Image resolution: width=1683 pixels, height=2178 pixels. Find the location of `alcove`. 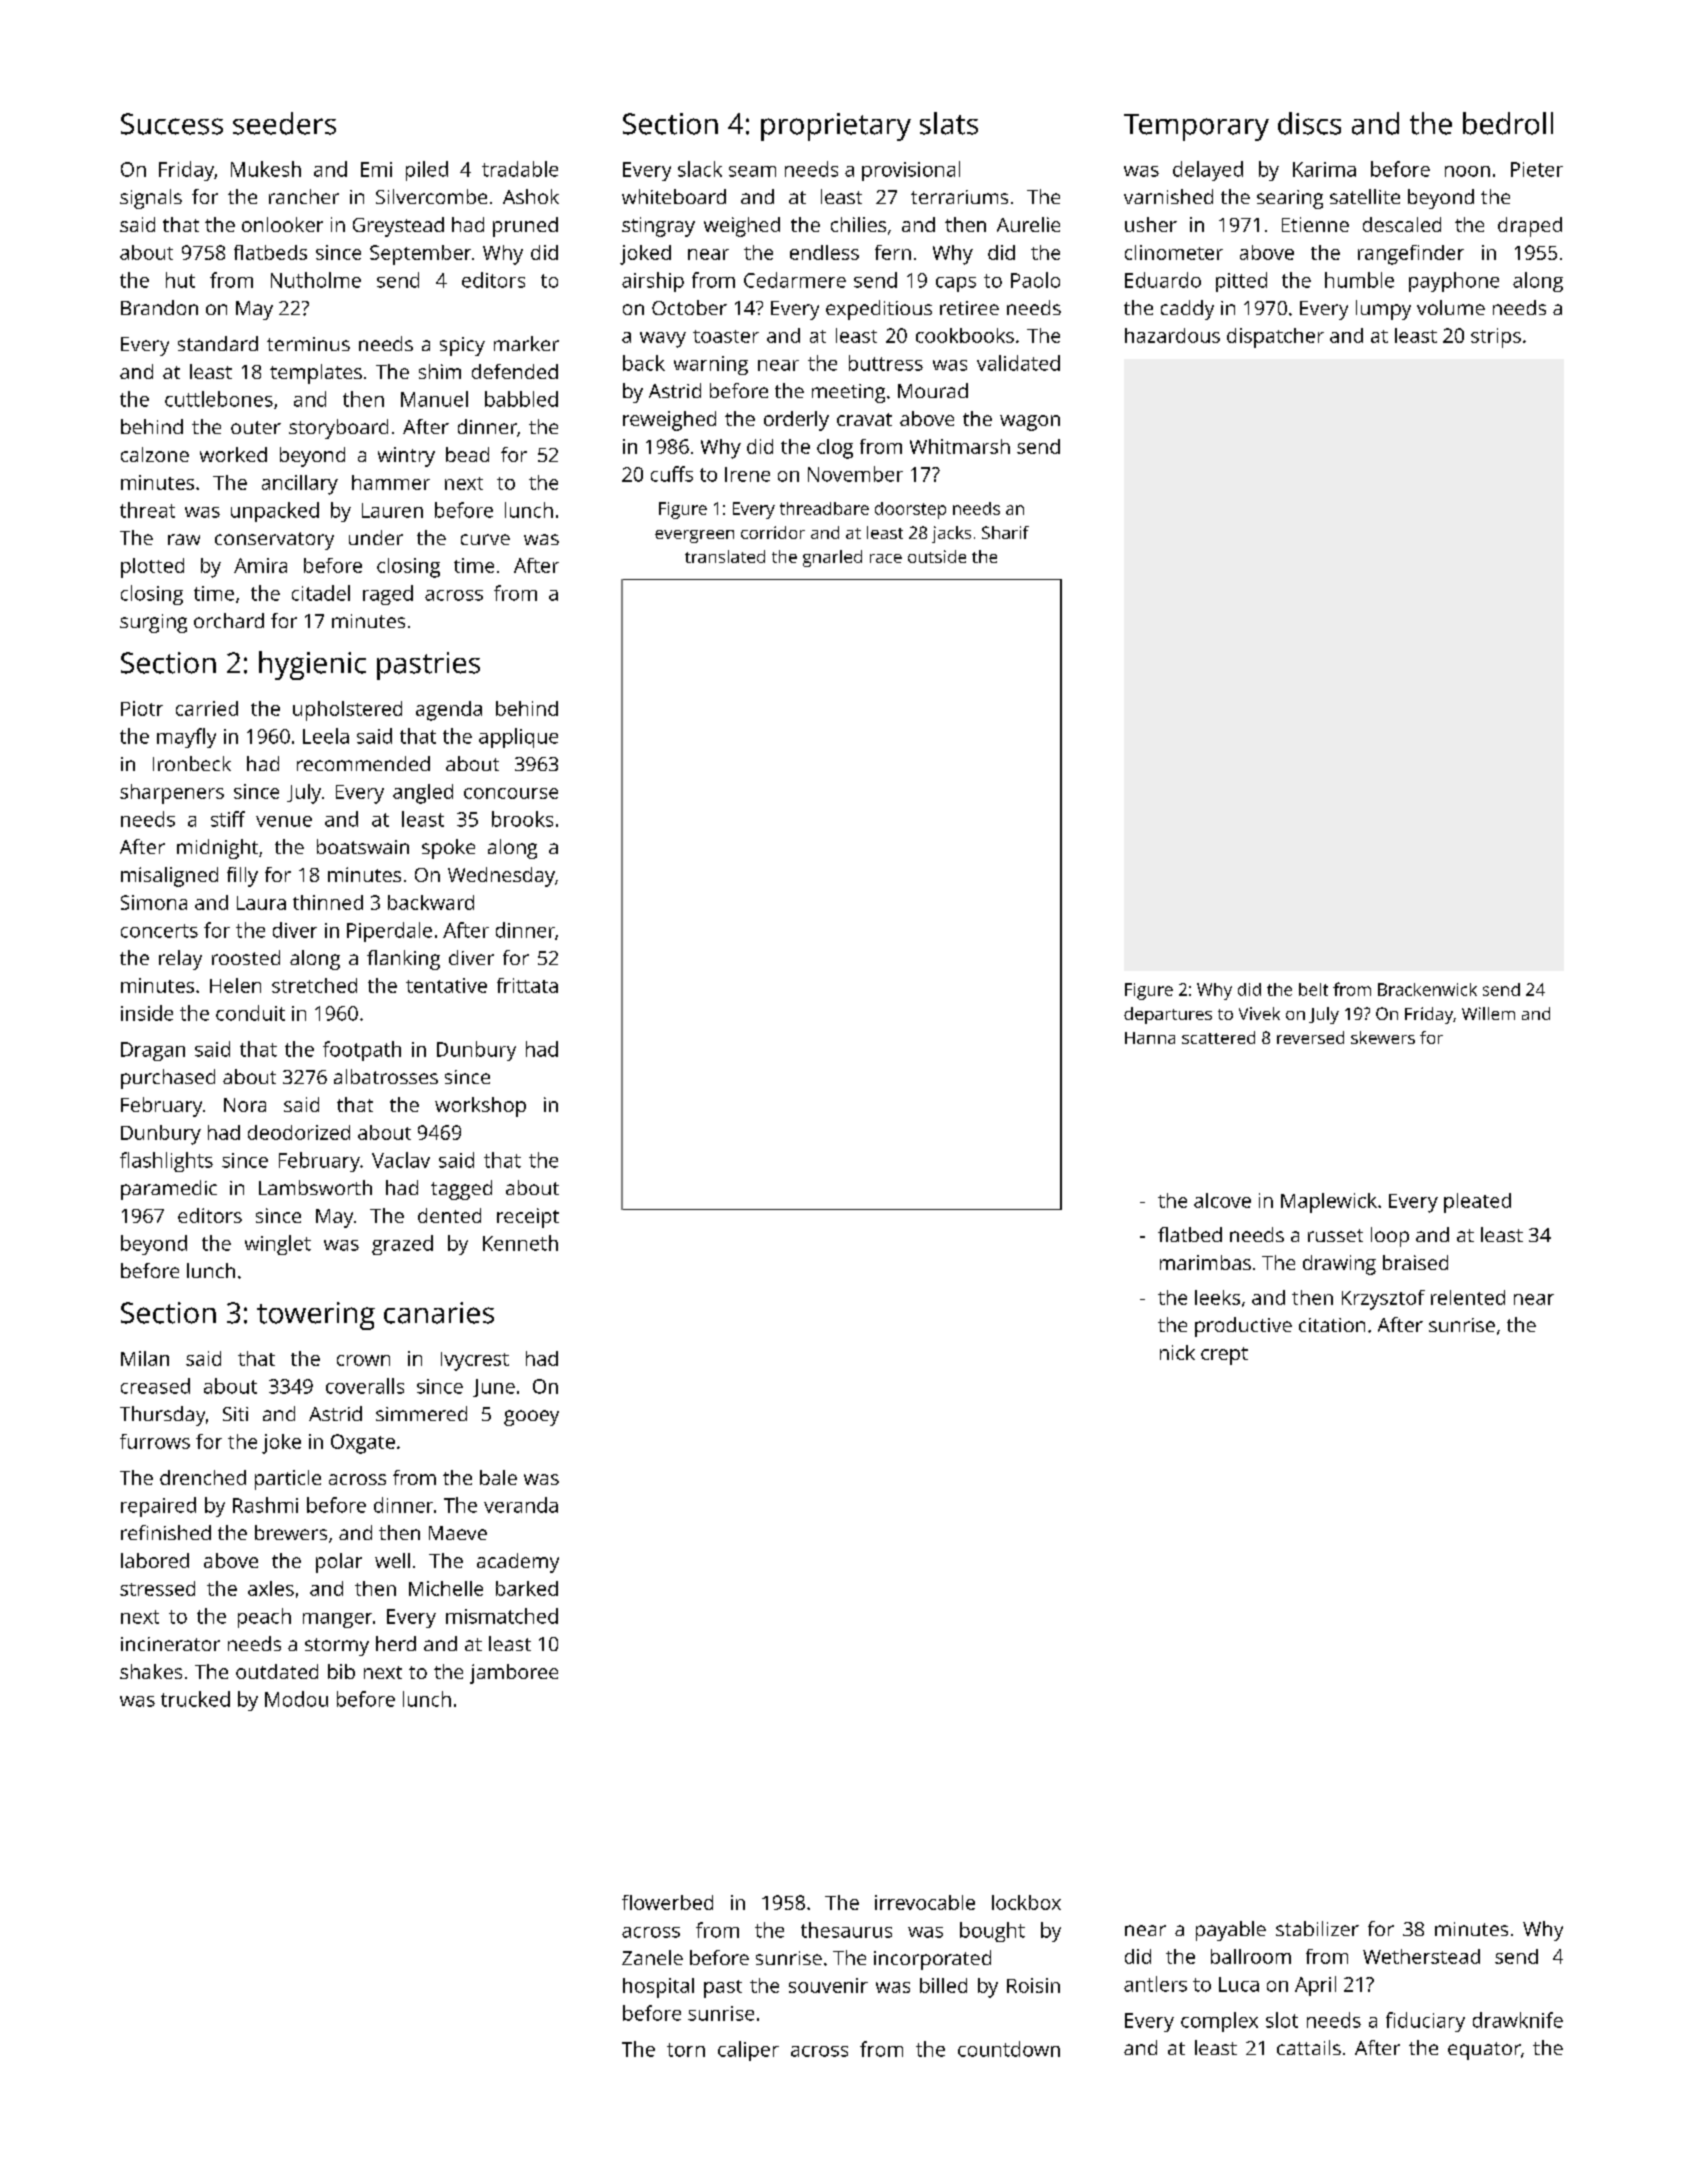

alcove is located at coordinates (1222, 1200).
